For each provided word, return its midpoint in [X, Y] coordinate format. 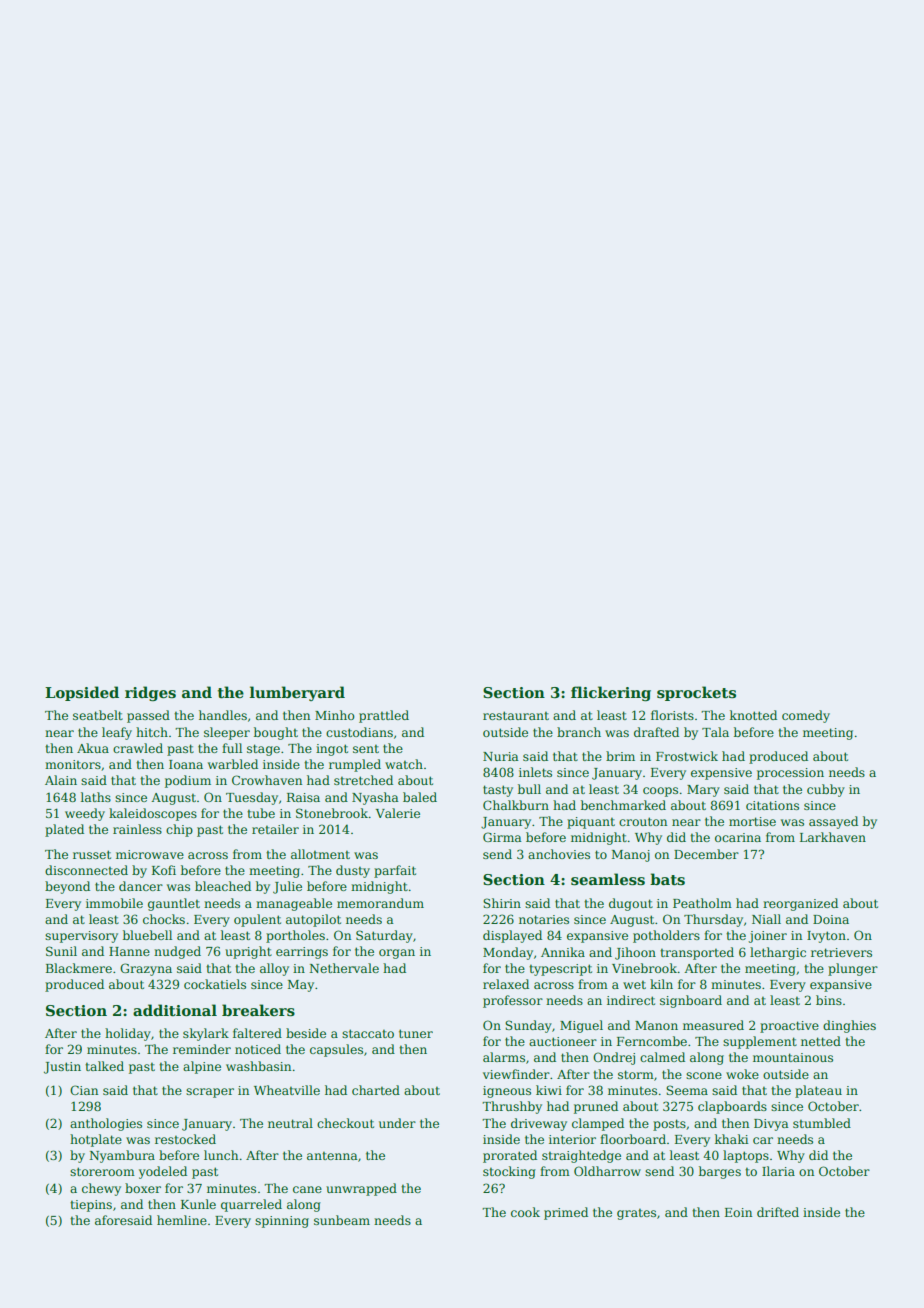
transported [697, 953]
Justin [62, 1068]
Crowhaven [267, 780]
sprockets [696, 693]
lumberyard [297, 693]
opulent [257, 920]
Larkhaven [833, 837]
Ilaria [778, 1171]
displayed [512, 936]
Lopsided [82, 693]
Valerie [398, 813]
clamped [598, 1124]
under [397, 1123]
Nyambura [122, 1156]
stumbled [822, 1123]
